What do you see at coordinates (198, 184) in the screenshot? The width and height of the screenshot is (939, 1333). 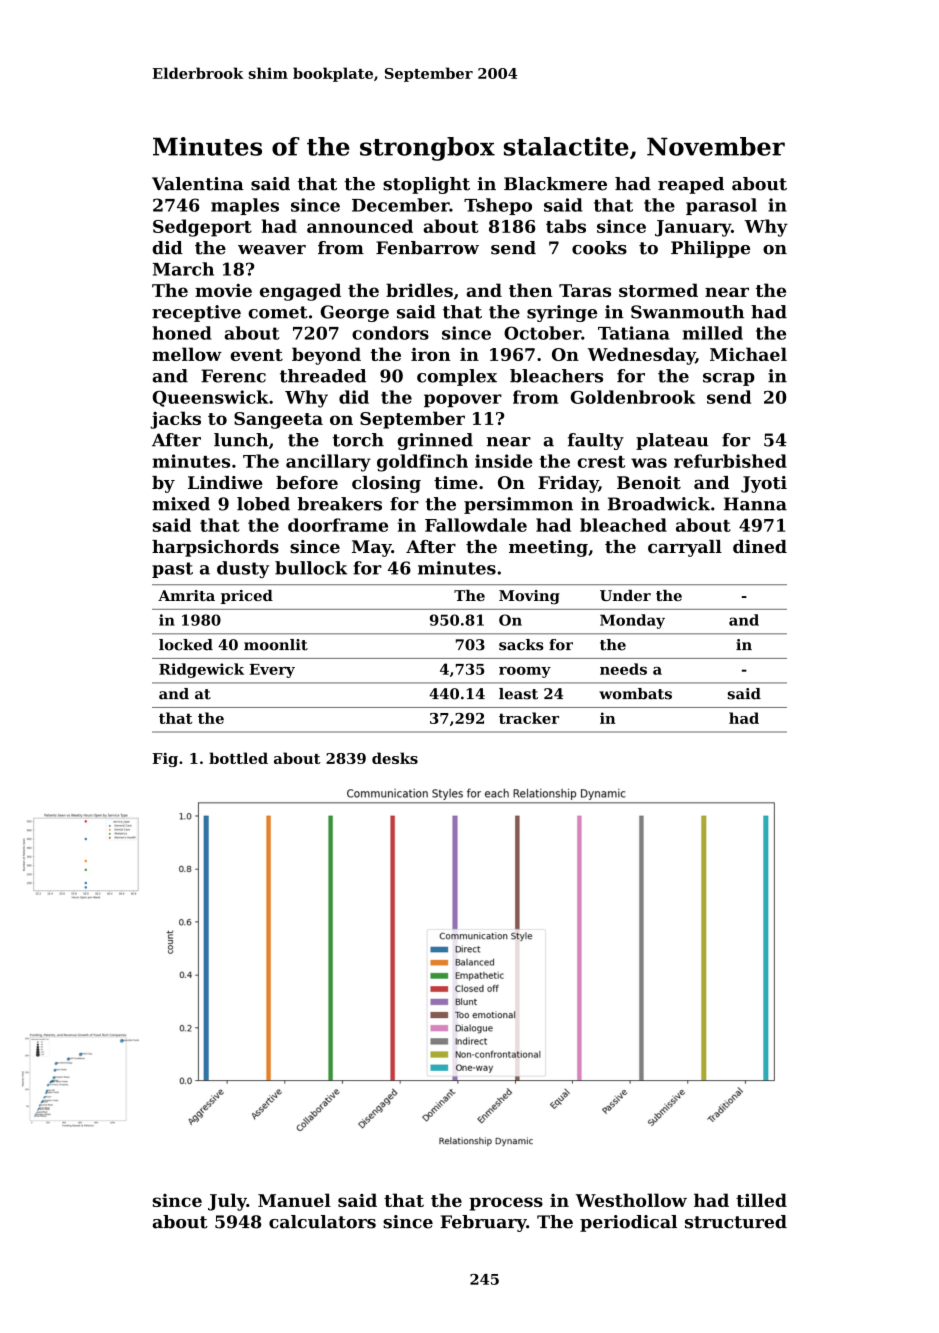 I see `Valentina` at bounding box center [198, 184].
